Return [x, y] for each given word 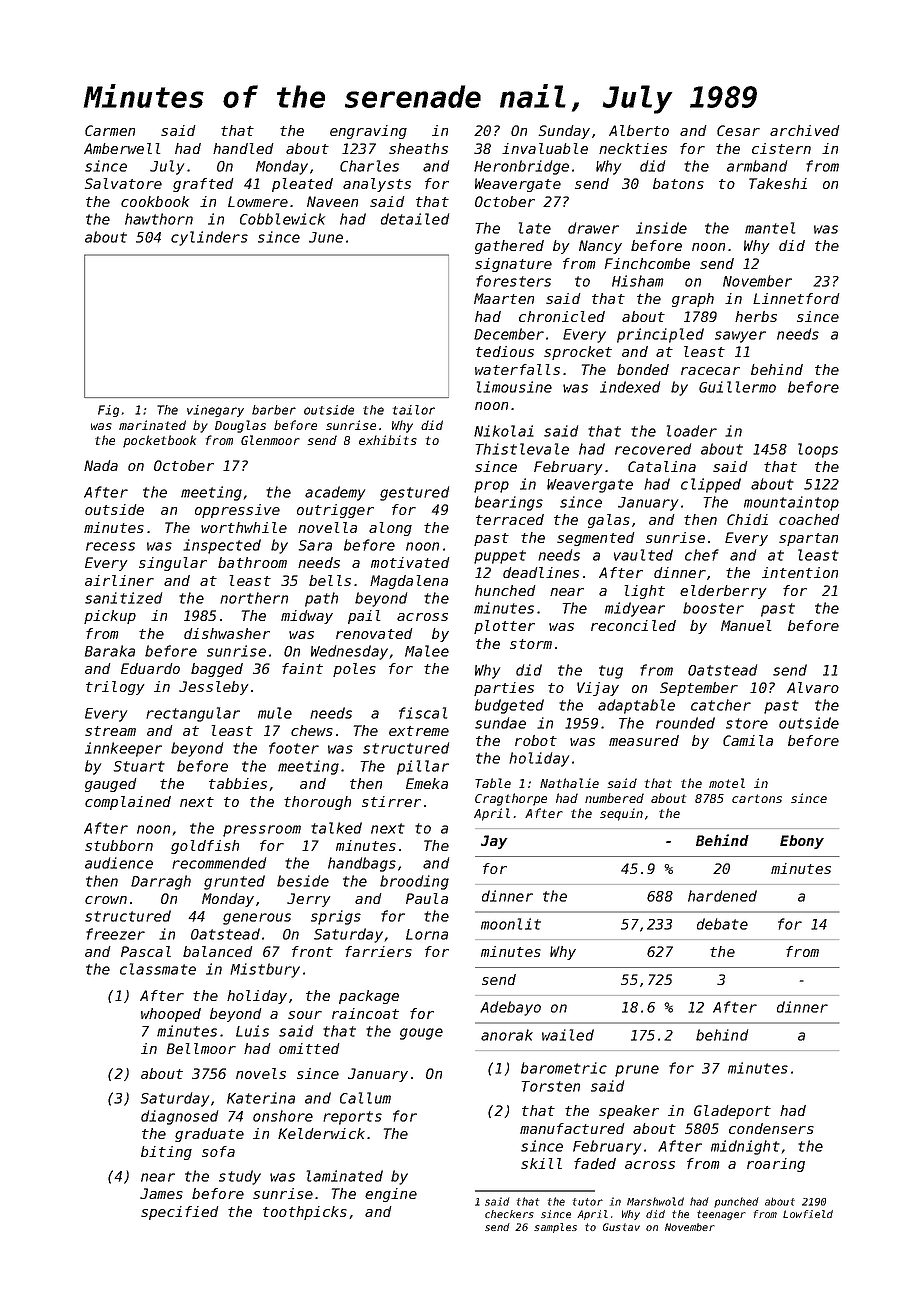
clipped [711, 485]
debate [722, 924]
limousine [514, 387]
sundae [500, 723]
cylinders [209, 238]
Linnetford [796, 298]
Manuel [746, 625]
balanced [218, 951]
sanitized [123, 598]
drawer [593, 228]
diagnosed [179, 1117]
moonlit [511, 924]
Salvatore [123, 183]
